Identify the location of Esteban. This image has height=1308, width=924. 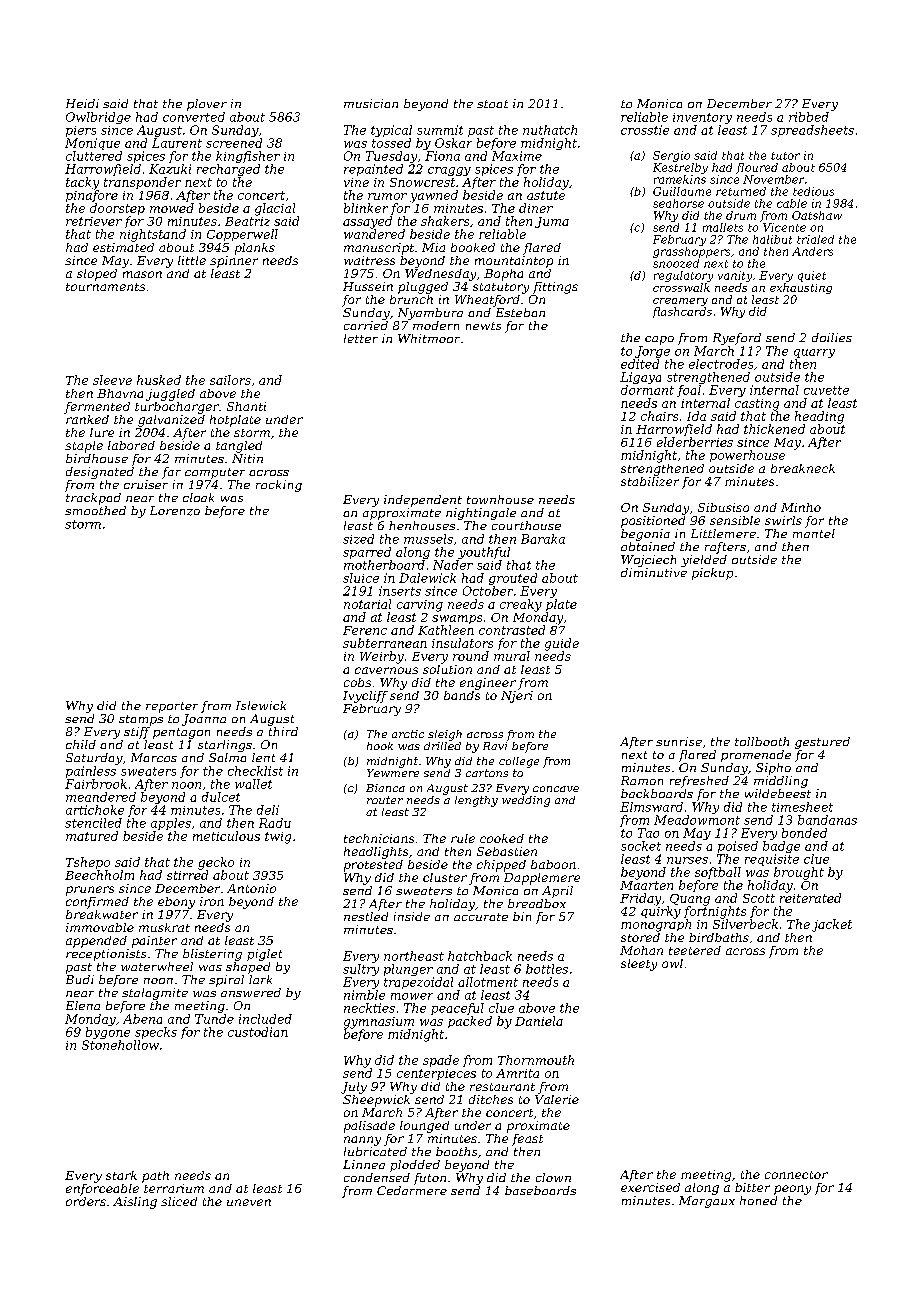
(520, 312).
